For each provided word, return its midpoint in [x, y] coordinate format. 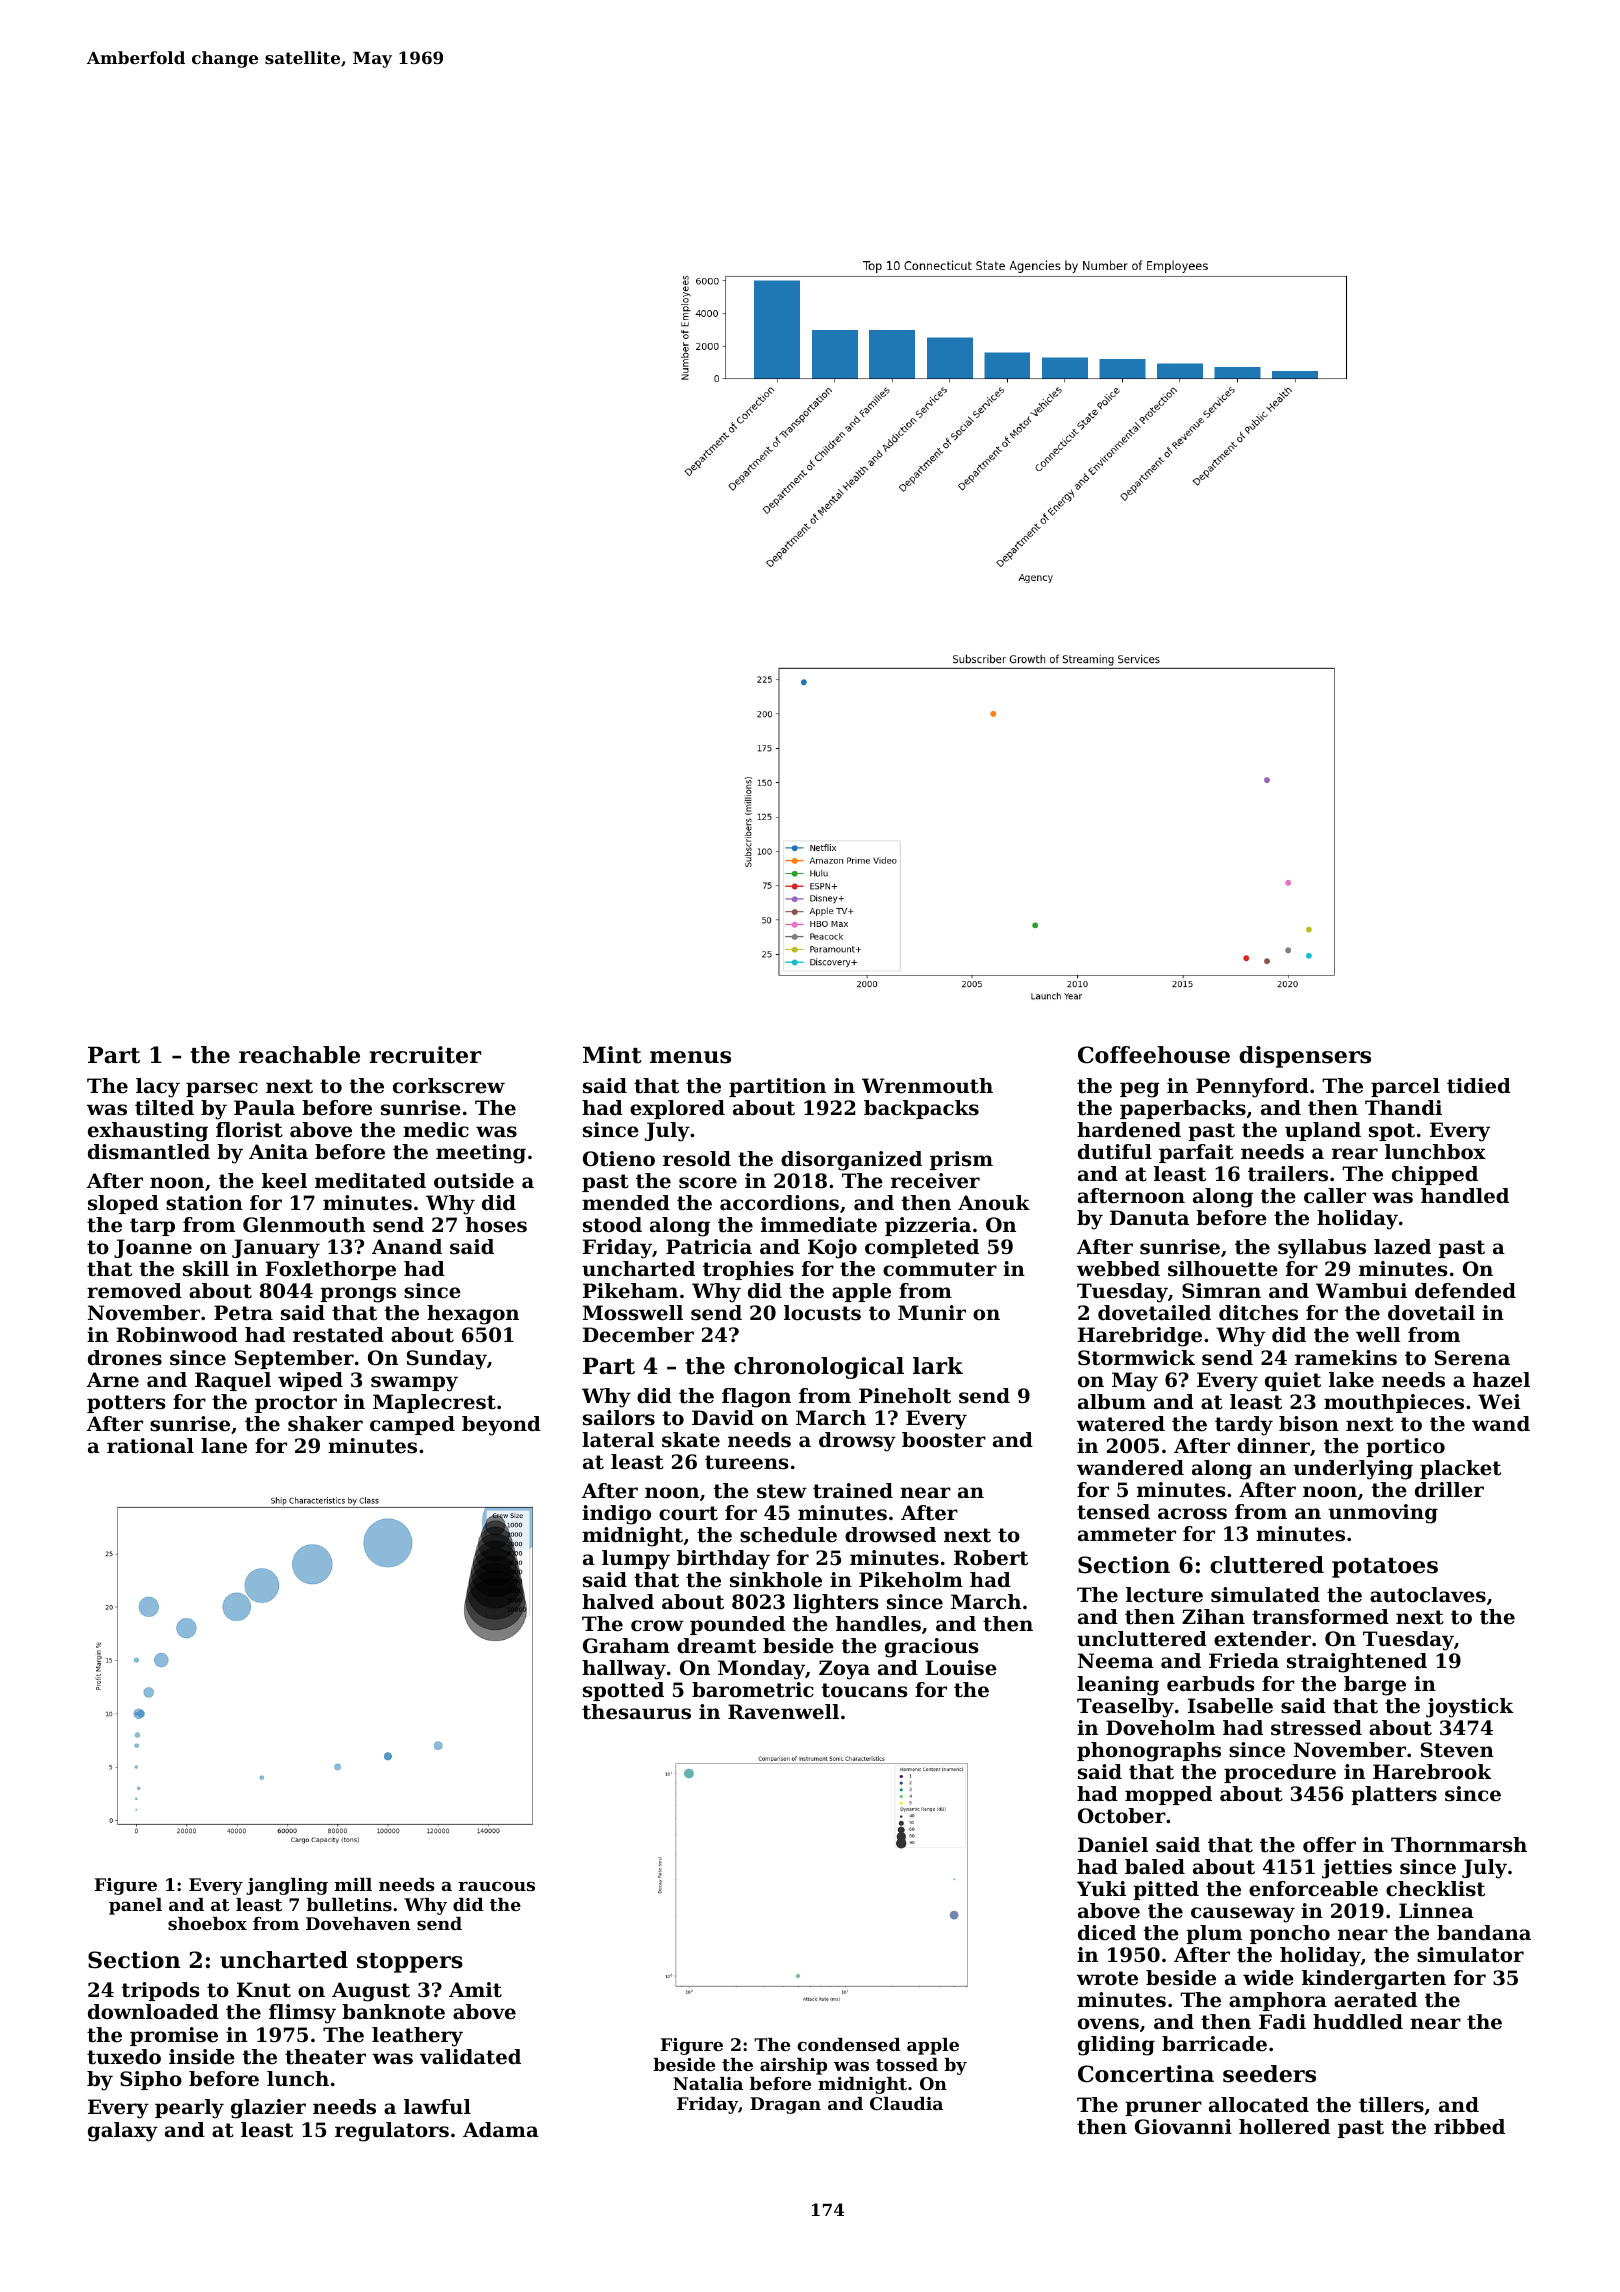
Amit [475, 1990]
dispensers [1305, 1057]
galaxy [123, 2132]
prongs [358, 1295]
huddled [1358, 2022]
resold [697, 1159]
